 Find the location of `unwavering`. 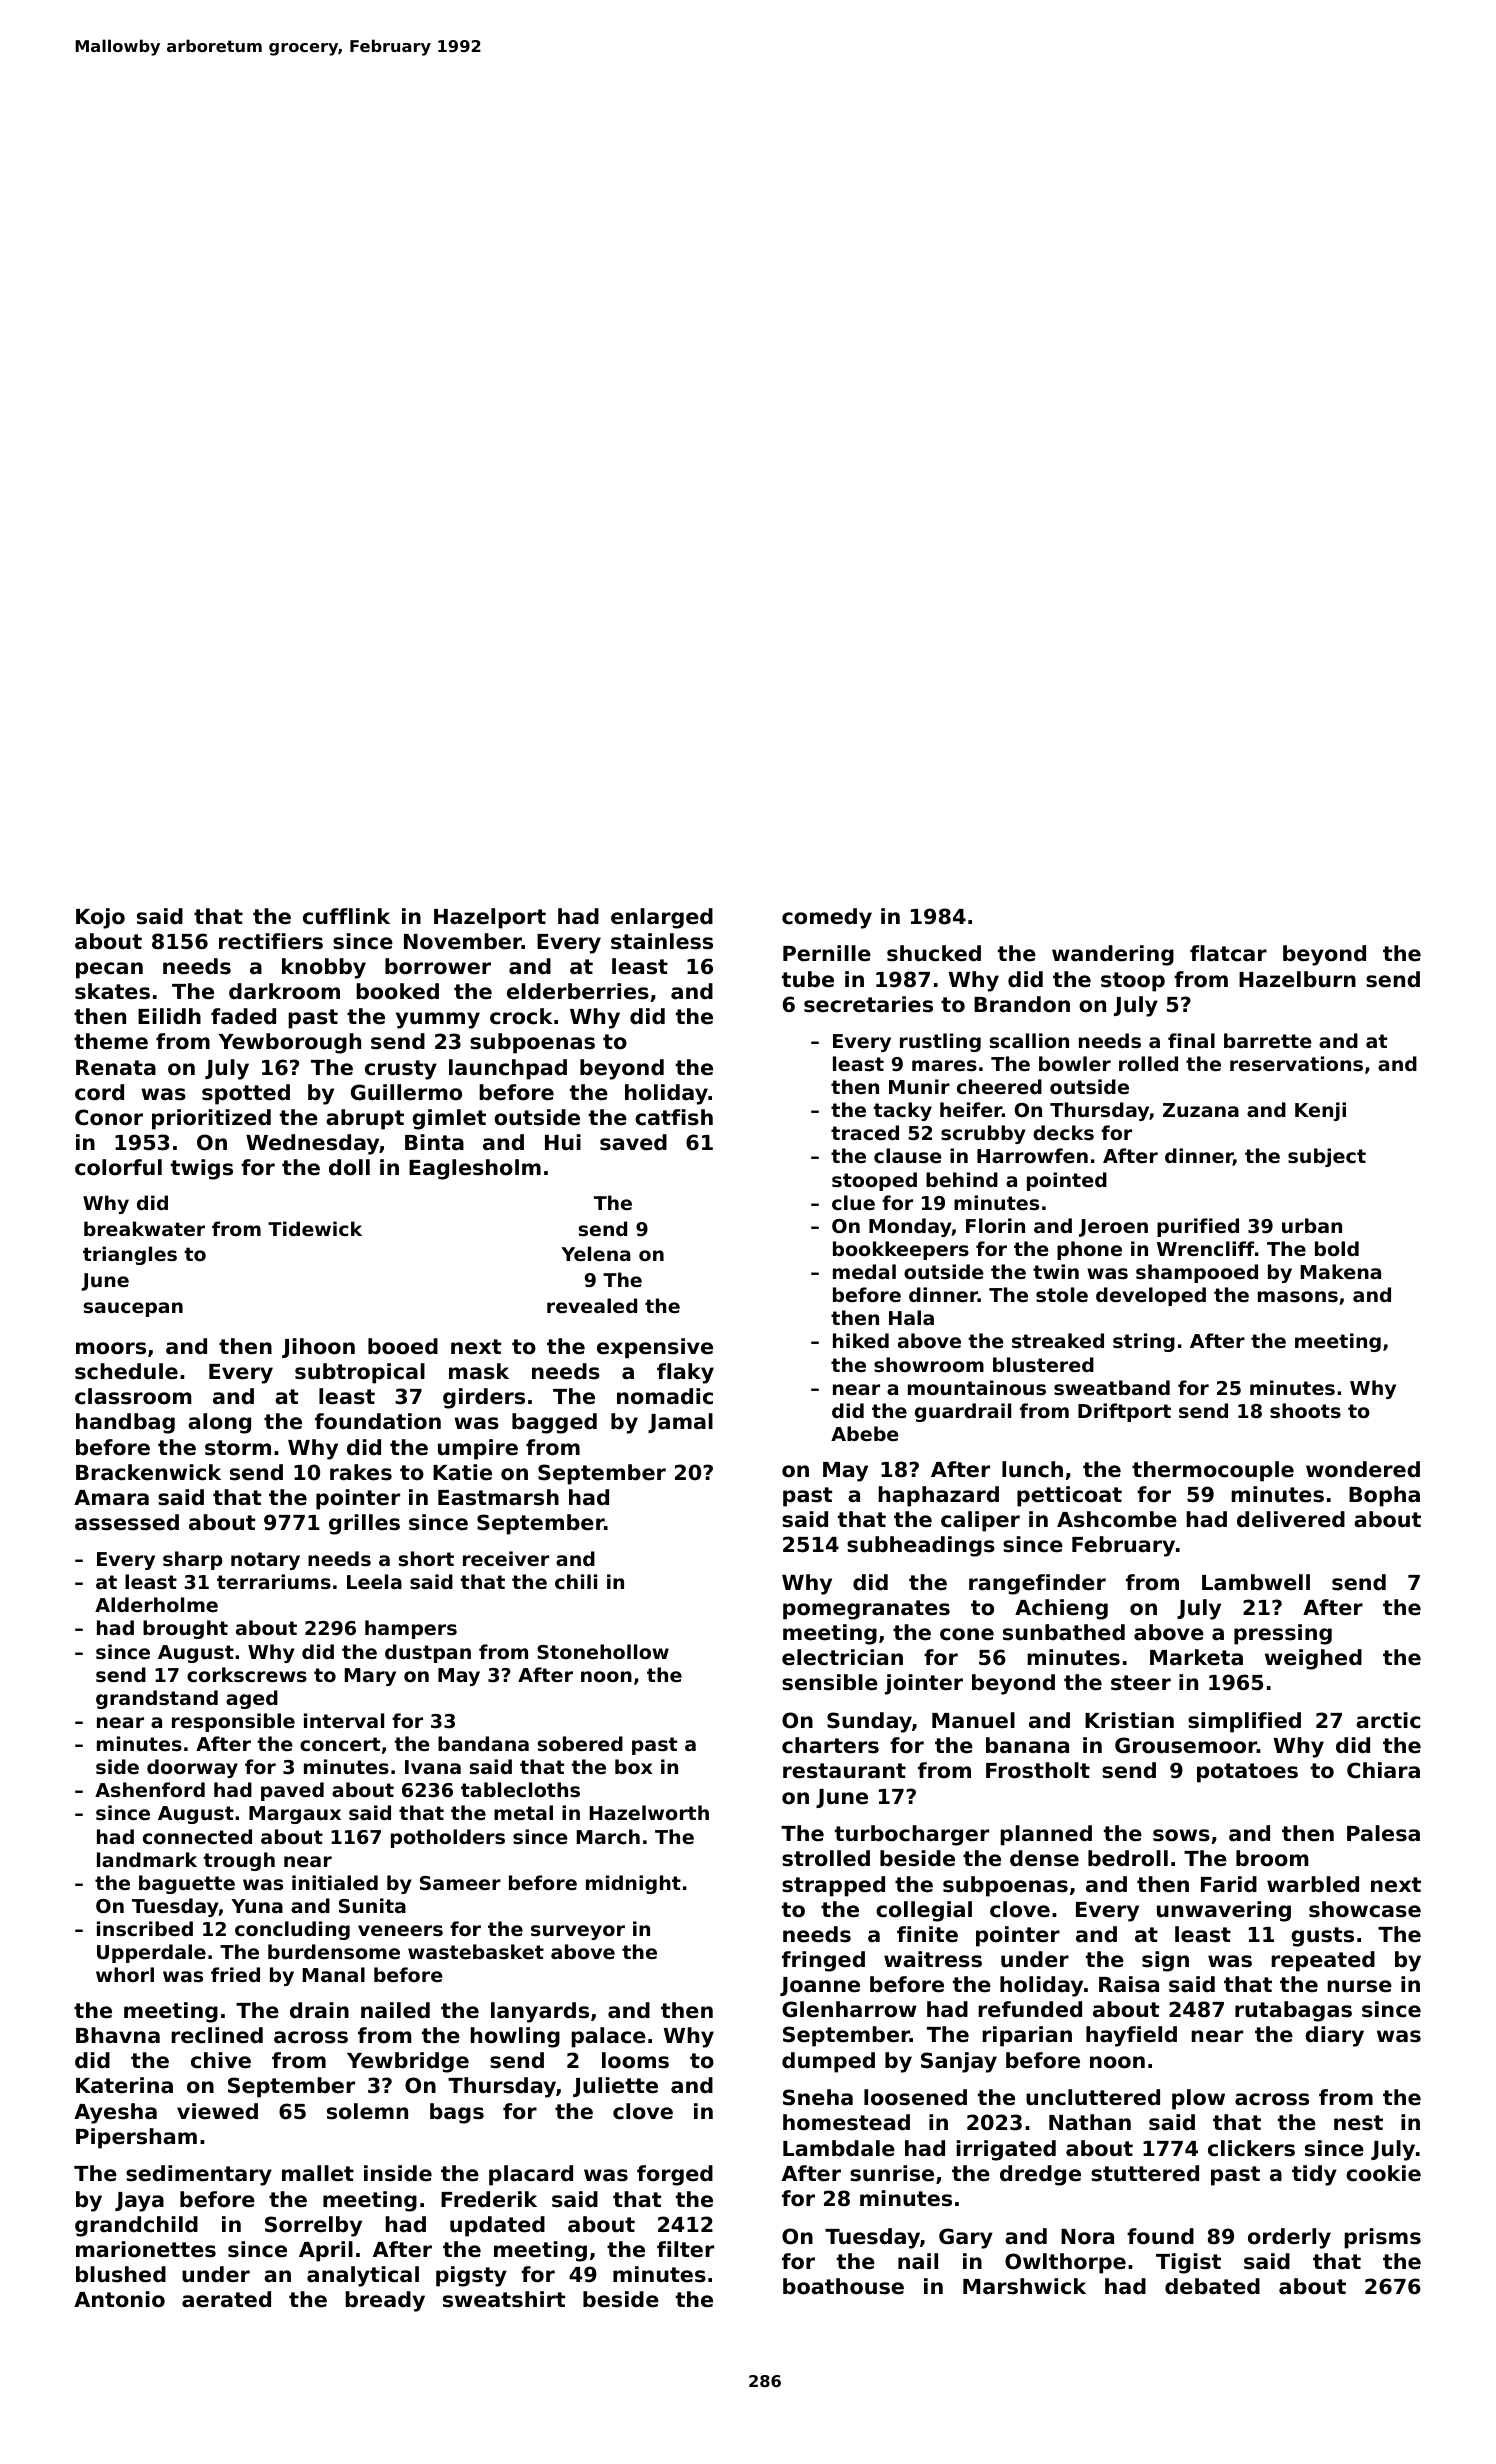

unwavering is located at coordinates (1224, 1911).
